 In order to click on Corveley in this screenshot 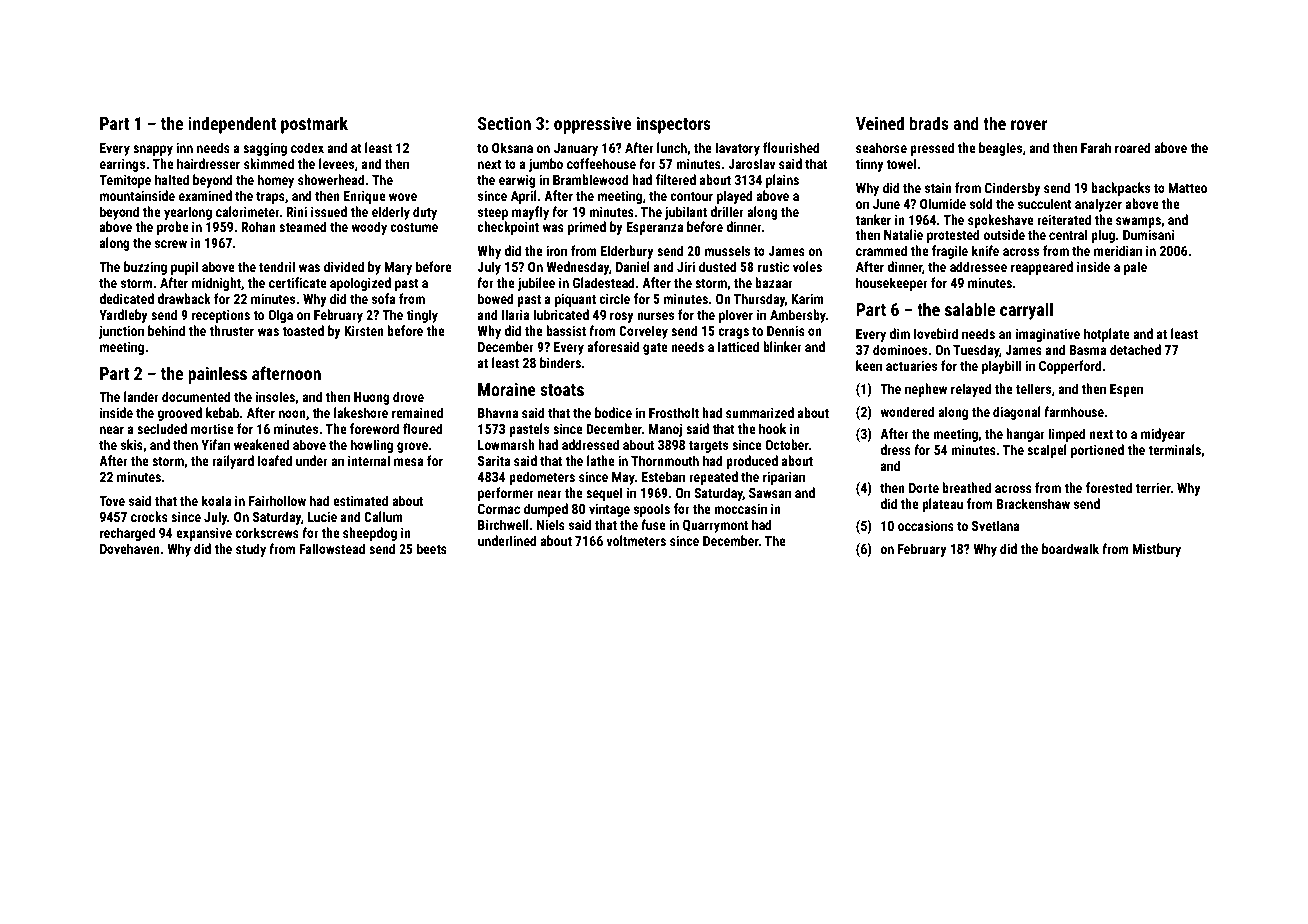, I will do `click(643, 332)`.
